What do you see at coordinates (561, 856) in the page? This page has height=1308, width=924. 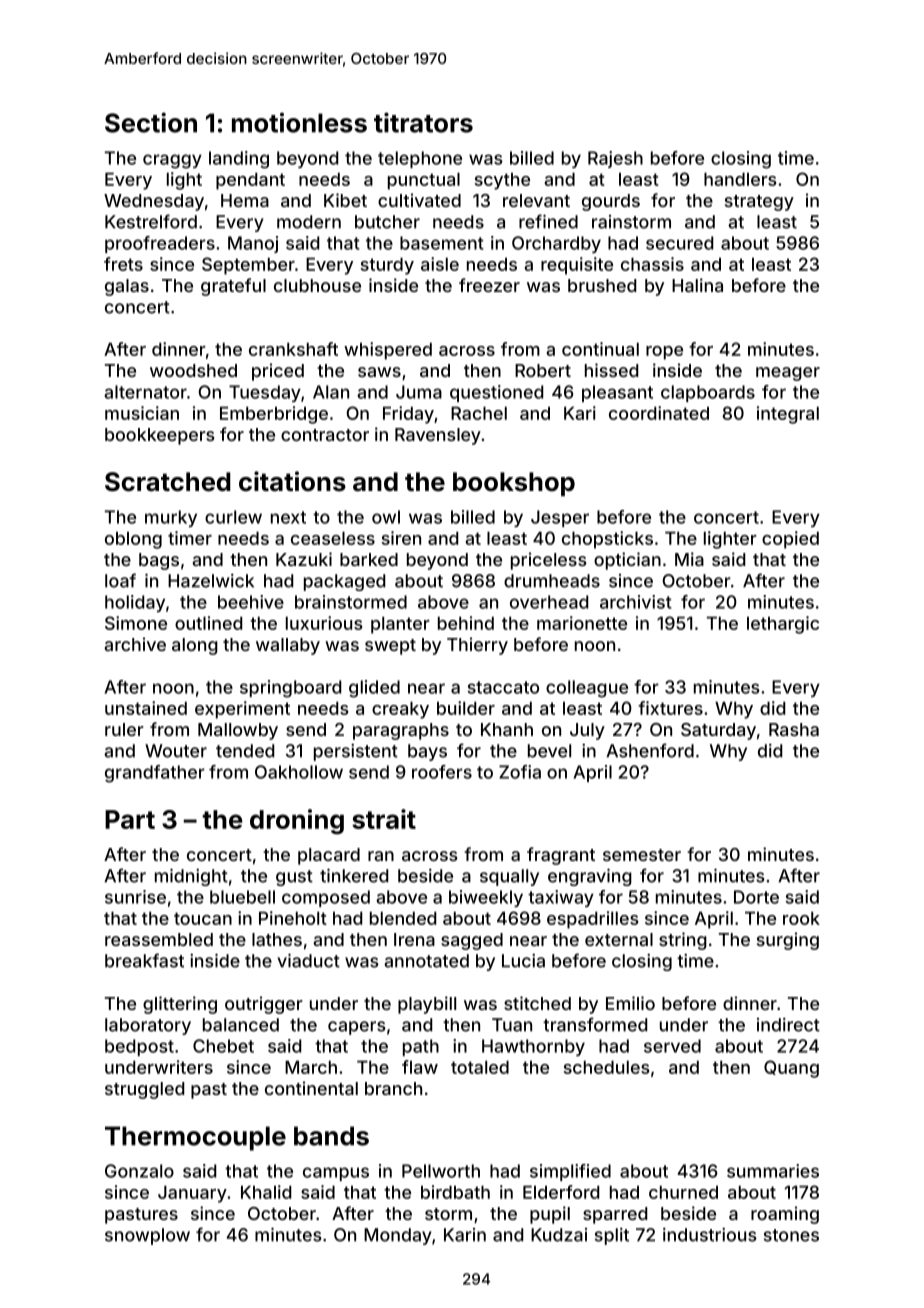 I see `fragrant` at bounding box center [561, 856].
